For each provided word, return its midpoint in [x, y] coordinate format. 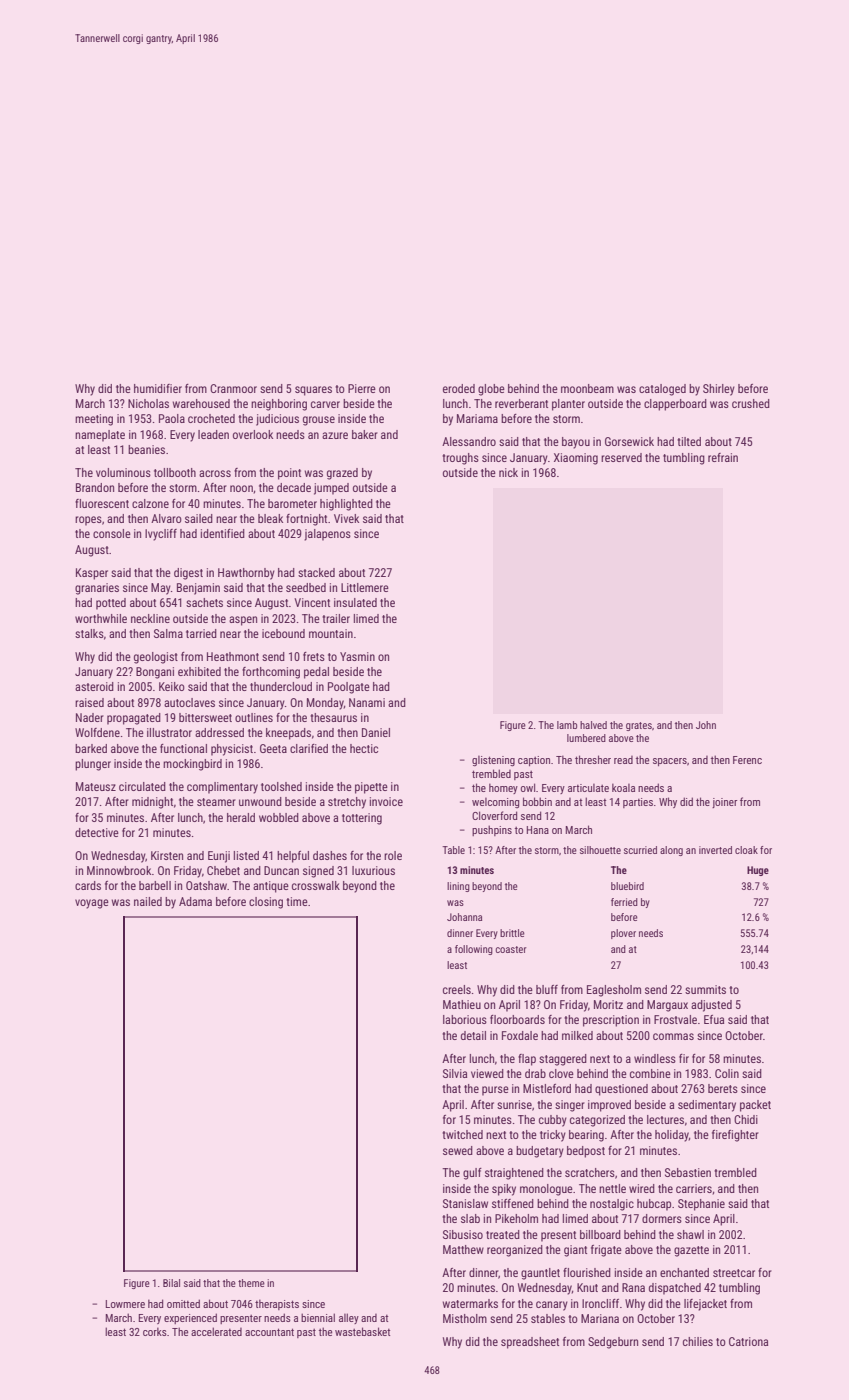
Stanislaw [465, 1203]
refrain [723, 457]
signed [318, 872]
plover [623, 934]
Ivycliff [161, 535]
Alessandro [469, 441]
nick [508, 472]
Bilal [171, 1283]
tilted [689, 441]
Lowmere [125, 1304]
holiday [672, 1136]
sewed [458, 1150]
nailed [148, 901]
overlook [253, 434]
